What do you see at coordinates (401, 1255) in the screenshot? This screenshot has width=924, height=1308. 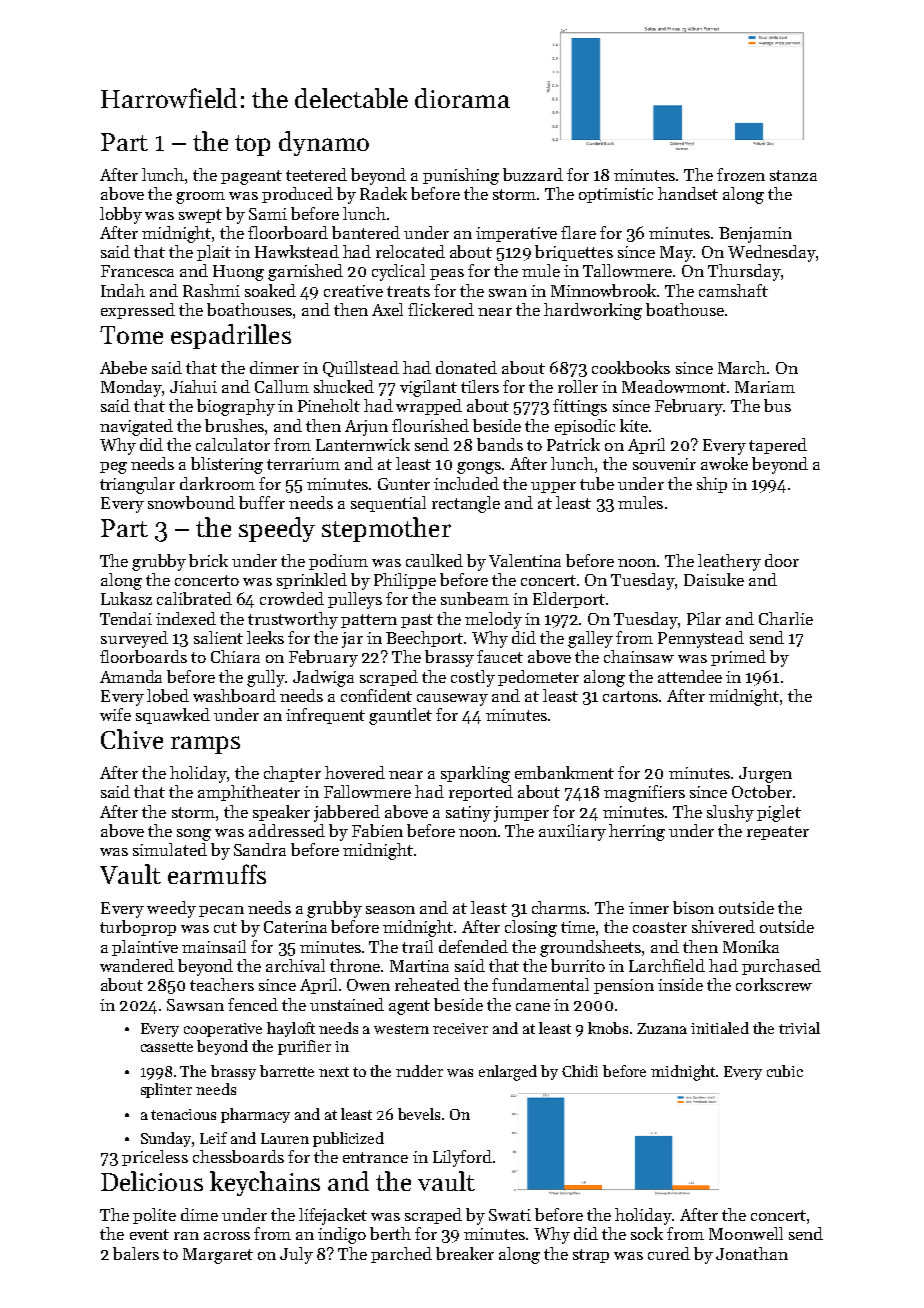 I see `parched` at bounding box center [401, 1255].
